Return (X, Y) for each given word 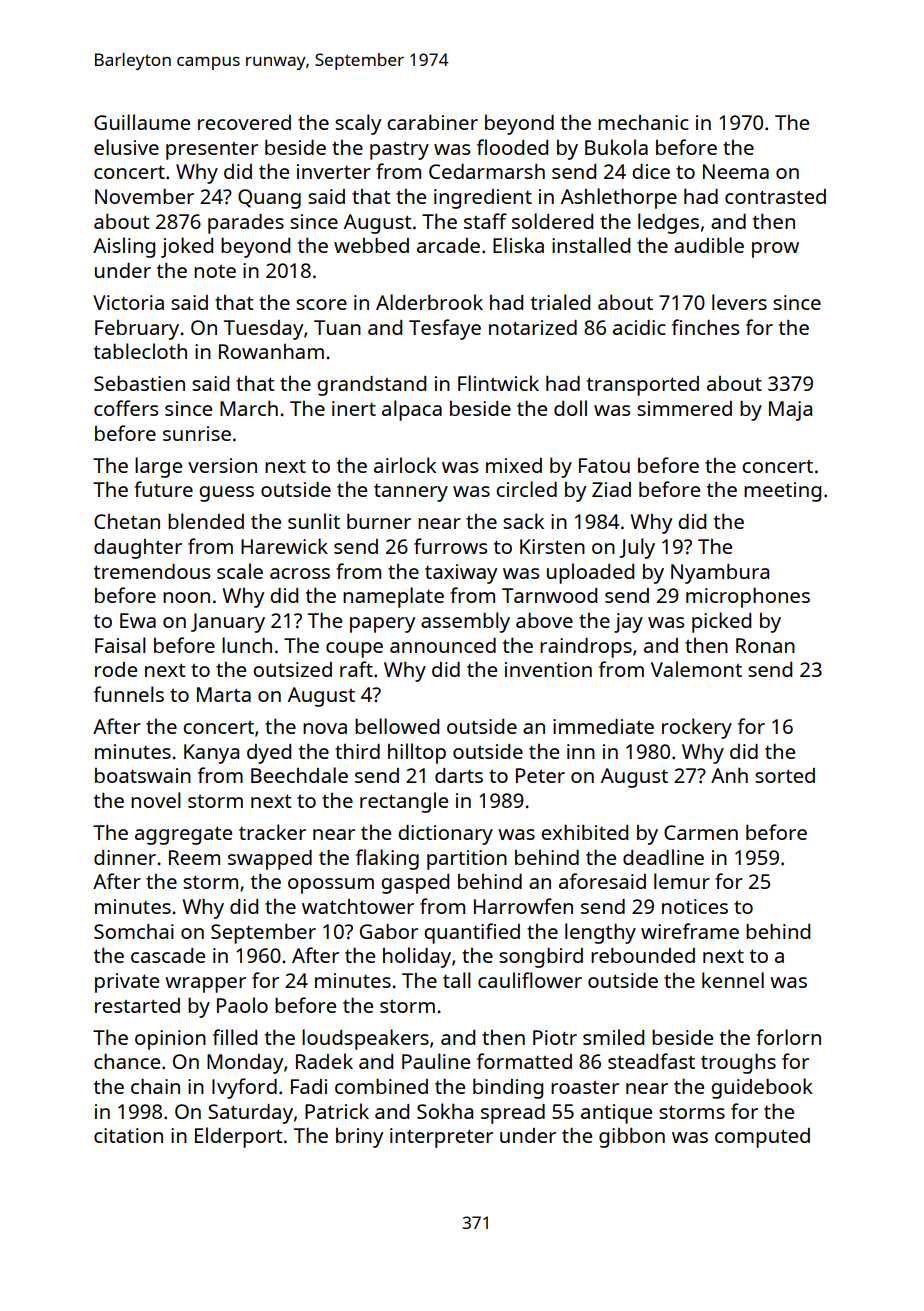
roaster (585, 1087)
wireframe (690, 931)
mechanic (643, 122)
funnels (129, 694)
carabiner (432, 122)
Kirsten (552, 546)
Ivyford (244, 1088)
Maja (790, 411)
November (144, 196)
